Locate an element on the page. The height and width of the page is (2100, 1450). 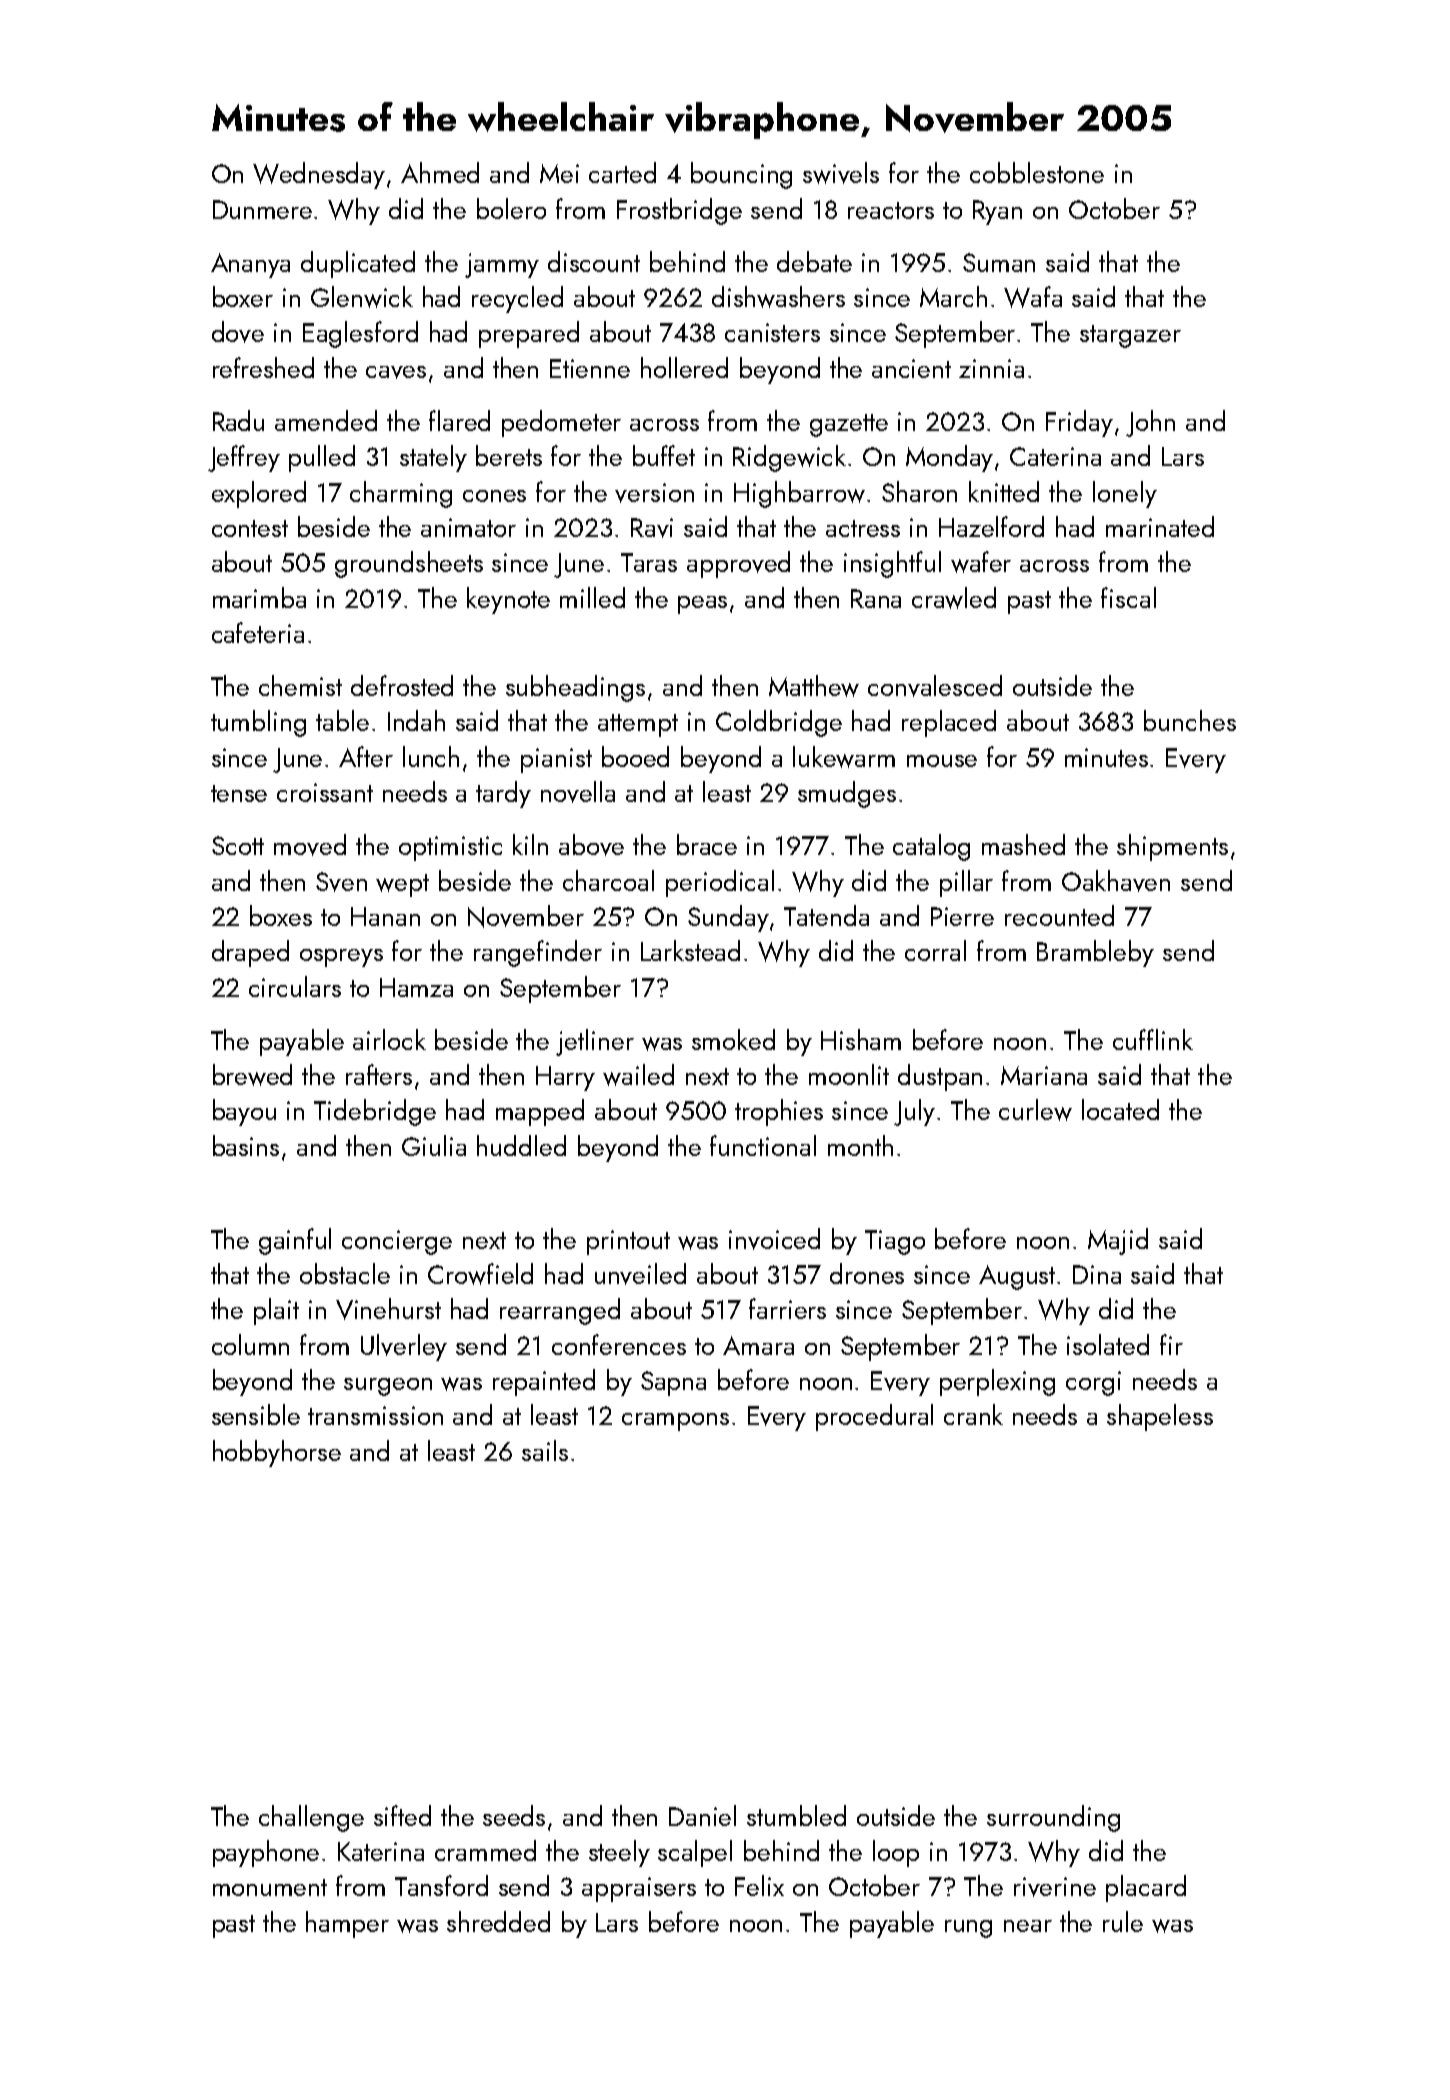
zinnia is located at coordinates (991, 368).
